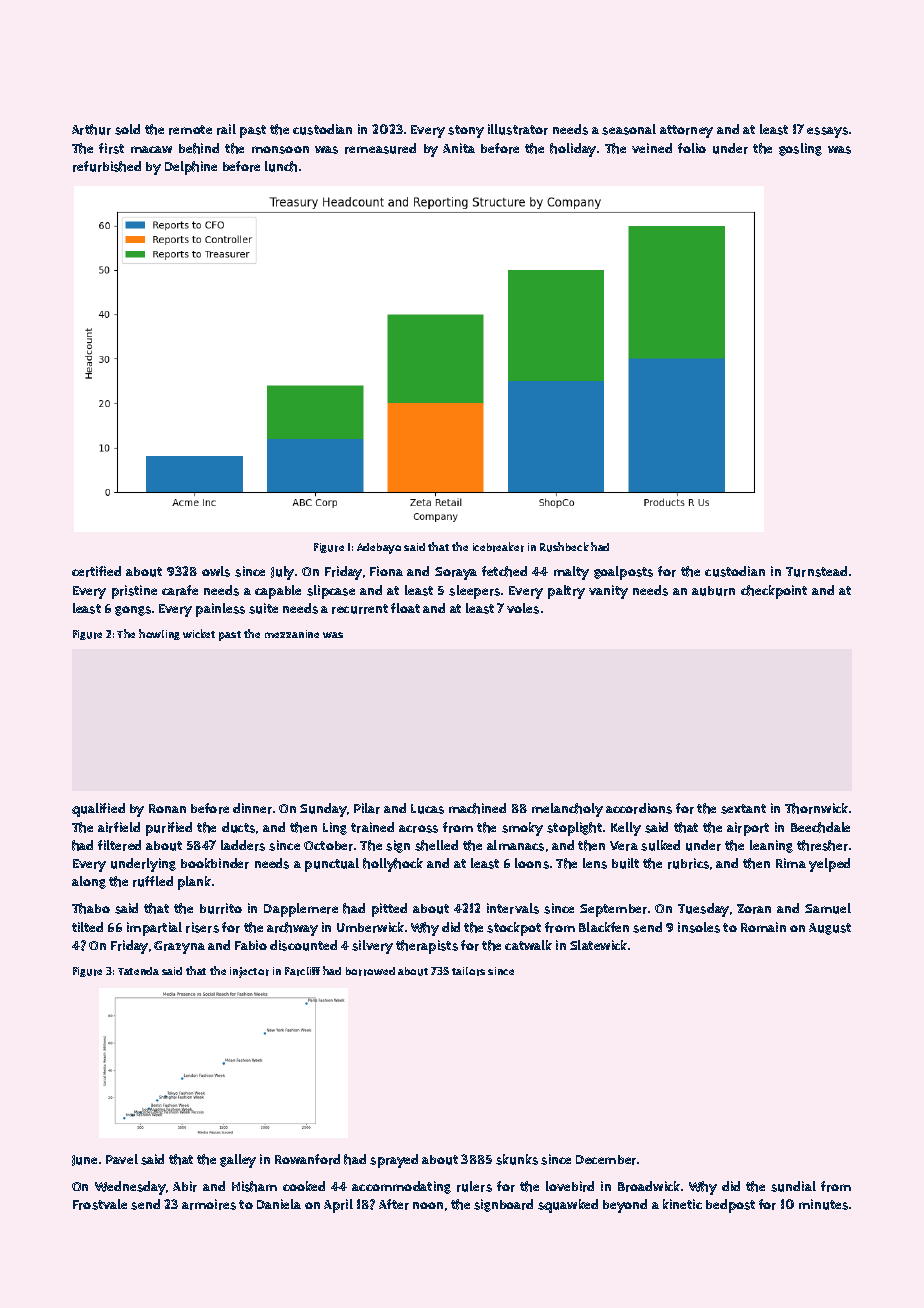 The height and width of the document is (1308, 924). Describe the element at coordinates (401, 1187) in the document. I see `accommodating` at that location.
